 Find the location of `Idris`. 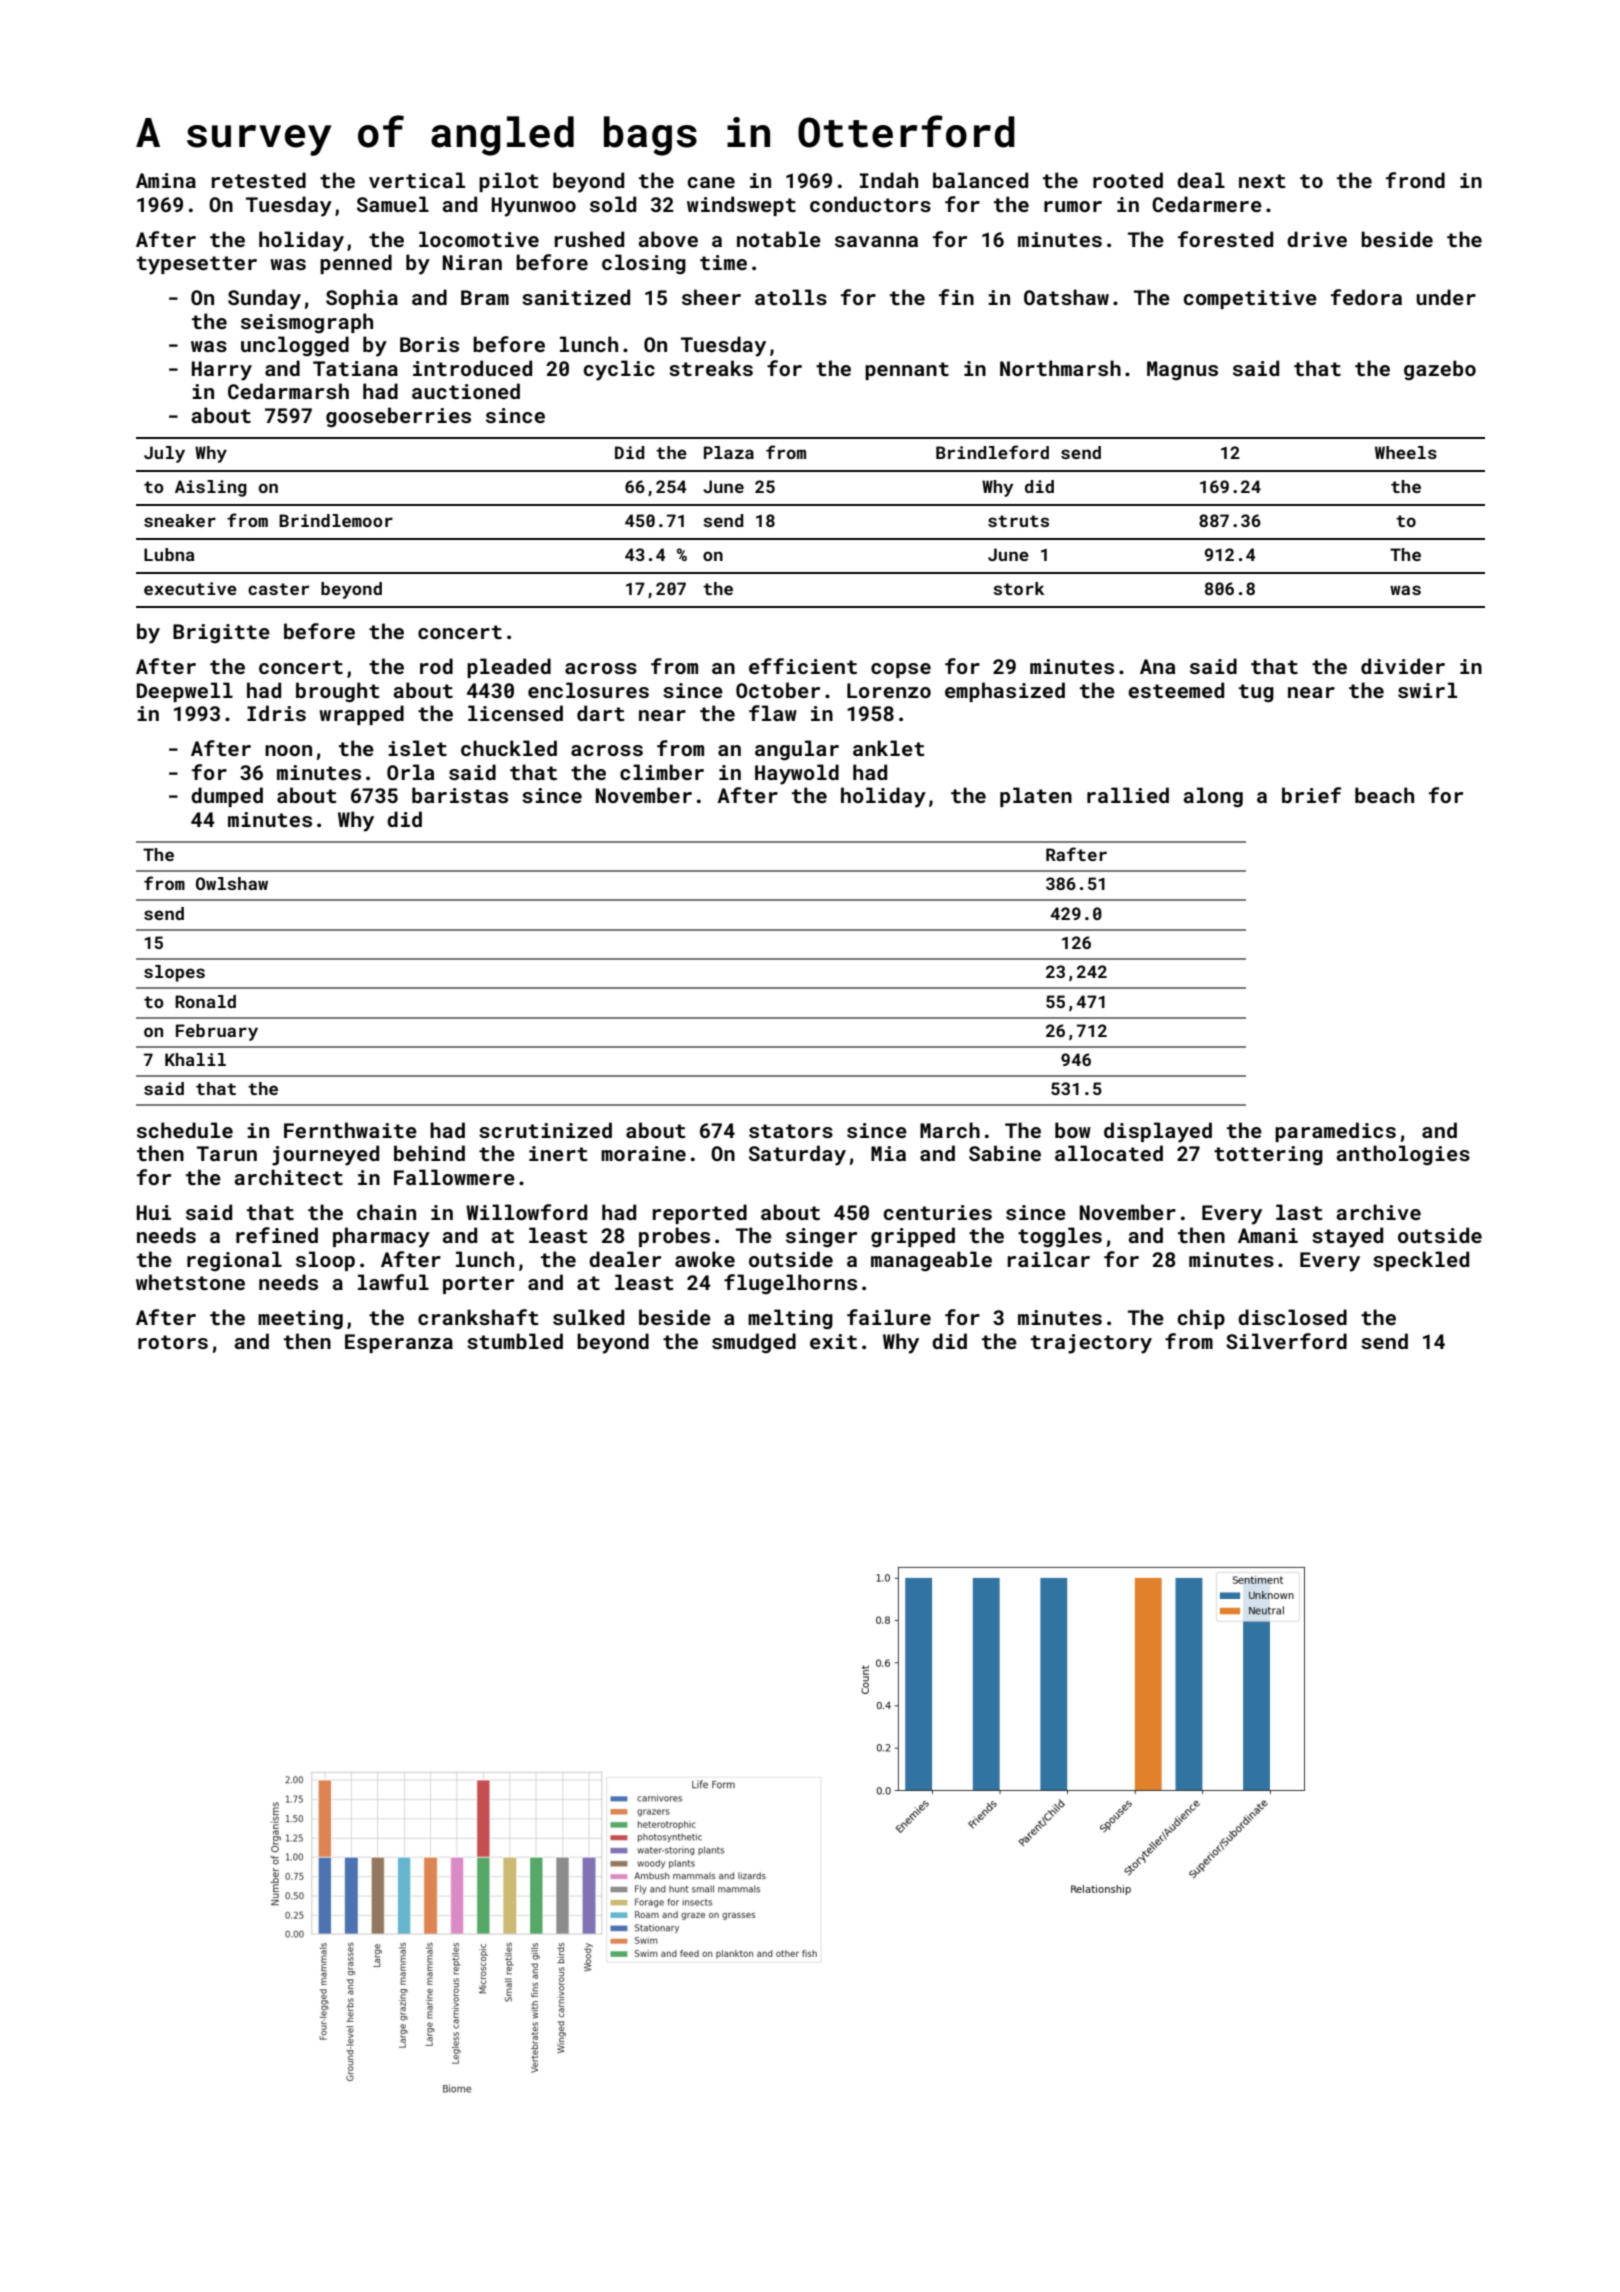

Idris is located at coordinates (276, 713).
